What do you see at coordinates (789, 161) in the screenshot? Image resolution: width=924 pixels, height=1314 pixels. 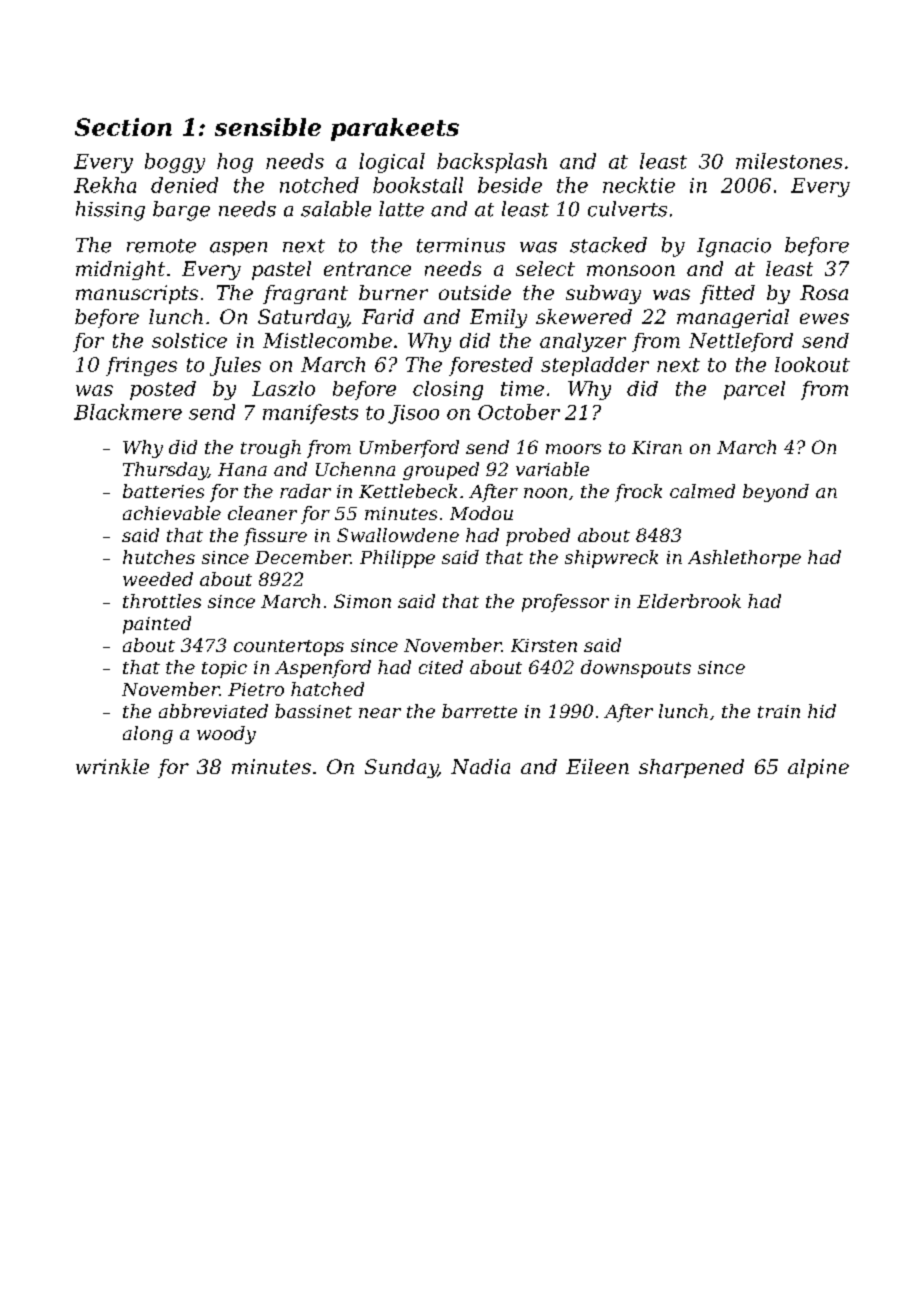 I see `milestones` at bounding box center [789, 161].
